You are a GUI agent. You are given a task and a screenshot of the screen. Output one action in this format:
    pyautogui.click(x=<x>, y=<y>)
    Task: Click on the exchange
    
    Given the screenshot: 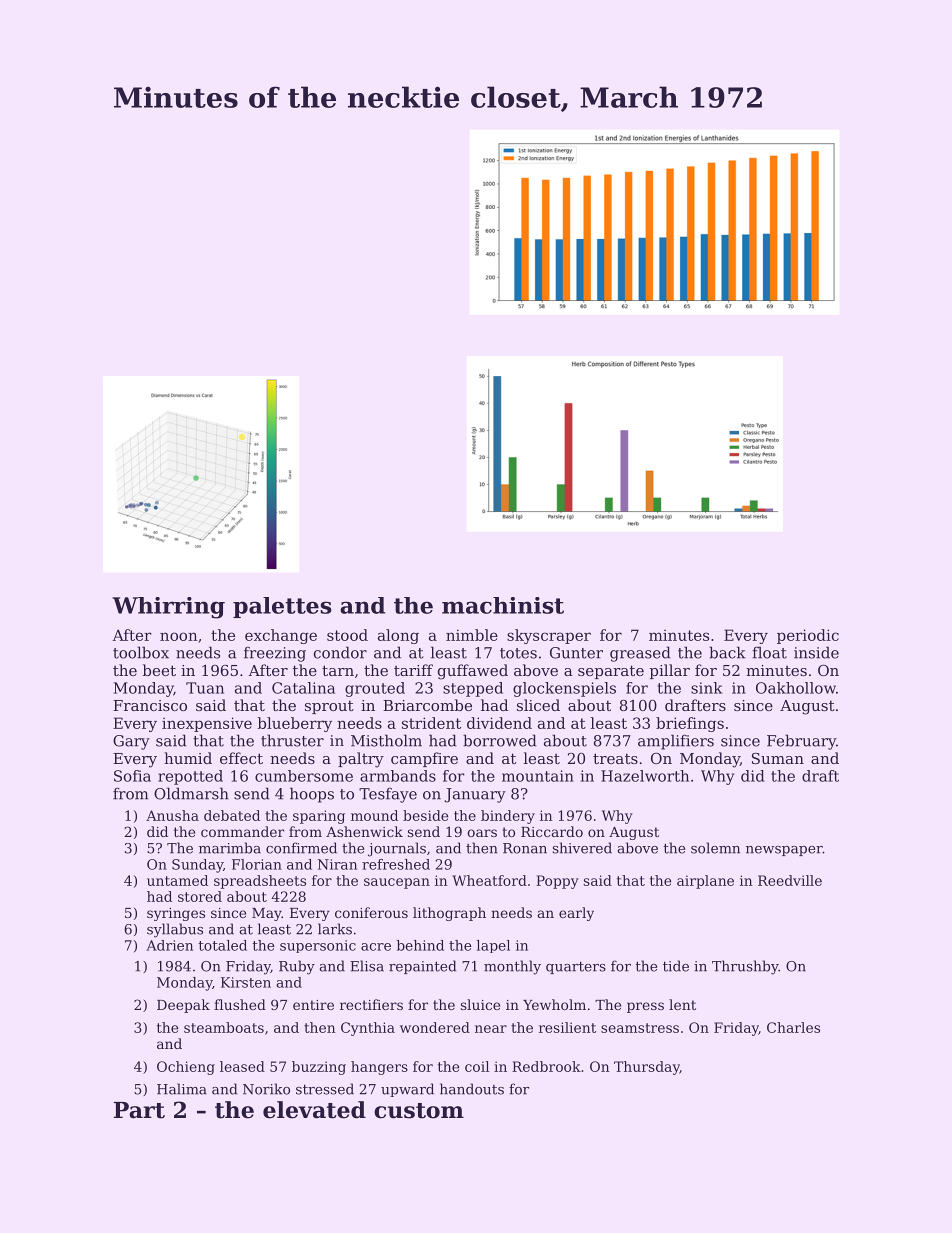 What is the action you would take?
    pyautogui.click(x=281, y=636)
